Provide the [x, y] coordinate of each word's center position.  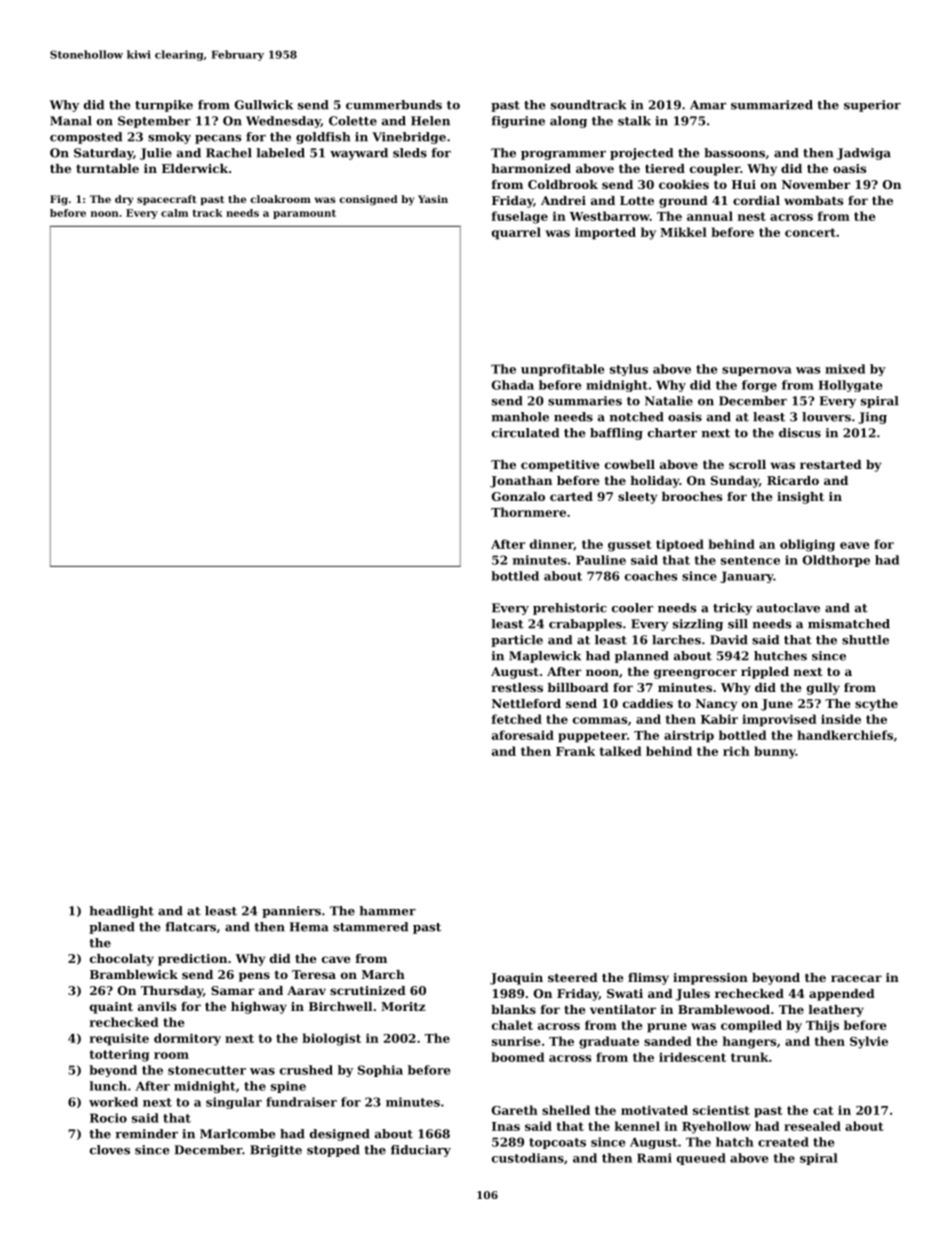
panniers [291, 912]
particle [517, 641]
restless [517, 687]
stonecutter [207, 1070]
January [747, 577]
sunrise [516, 1041]
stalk [634, 121]
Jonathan [521, 482]
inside [841, 719]
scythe [876, 705]
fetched [517, 719]
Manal [71, 121]
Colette [353, 121]
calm [174, 213]
